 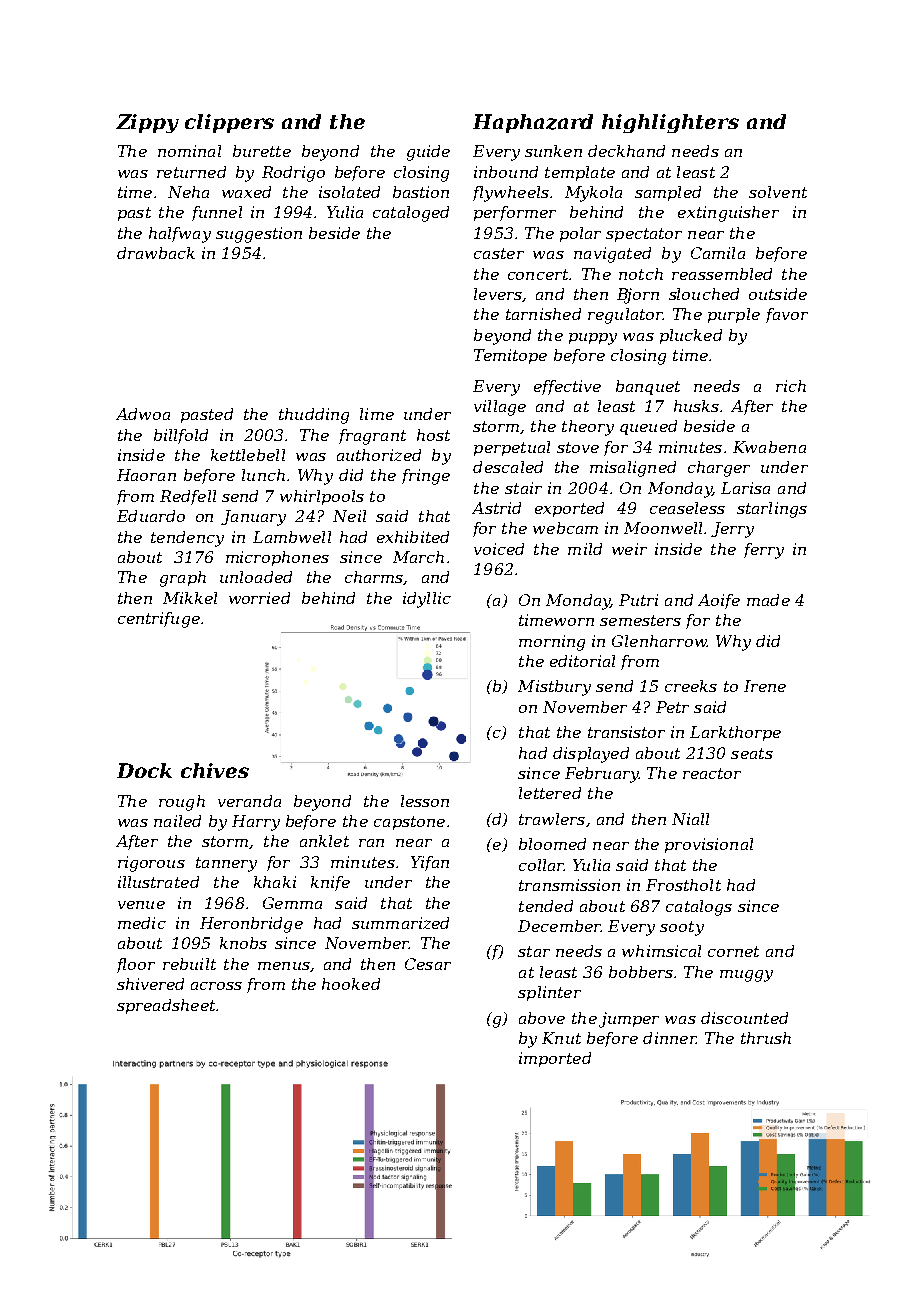 What do you see at coordinates (411, 214) in the screenshot?
I see `cataloged` at bounding box center [411, 214].
